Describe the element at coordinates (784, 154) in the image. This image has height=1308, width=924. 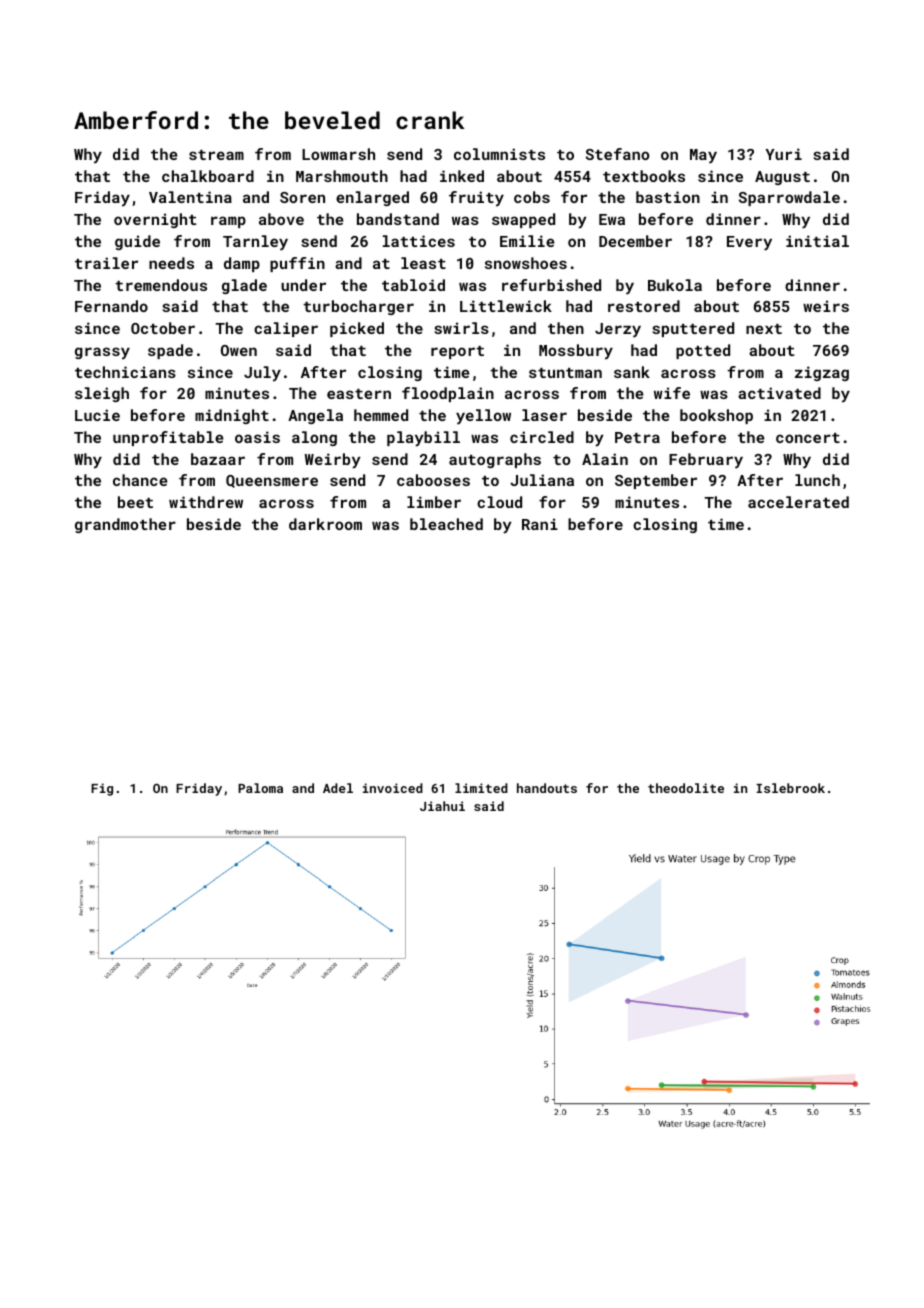
I see `Yuri` at that location.
